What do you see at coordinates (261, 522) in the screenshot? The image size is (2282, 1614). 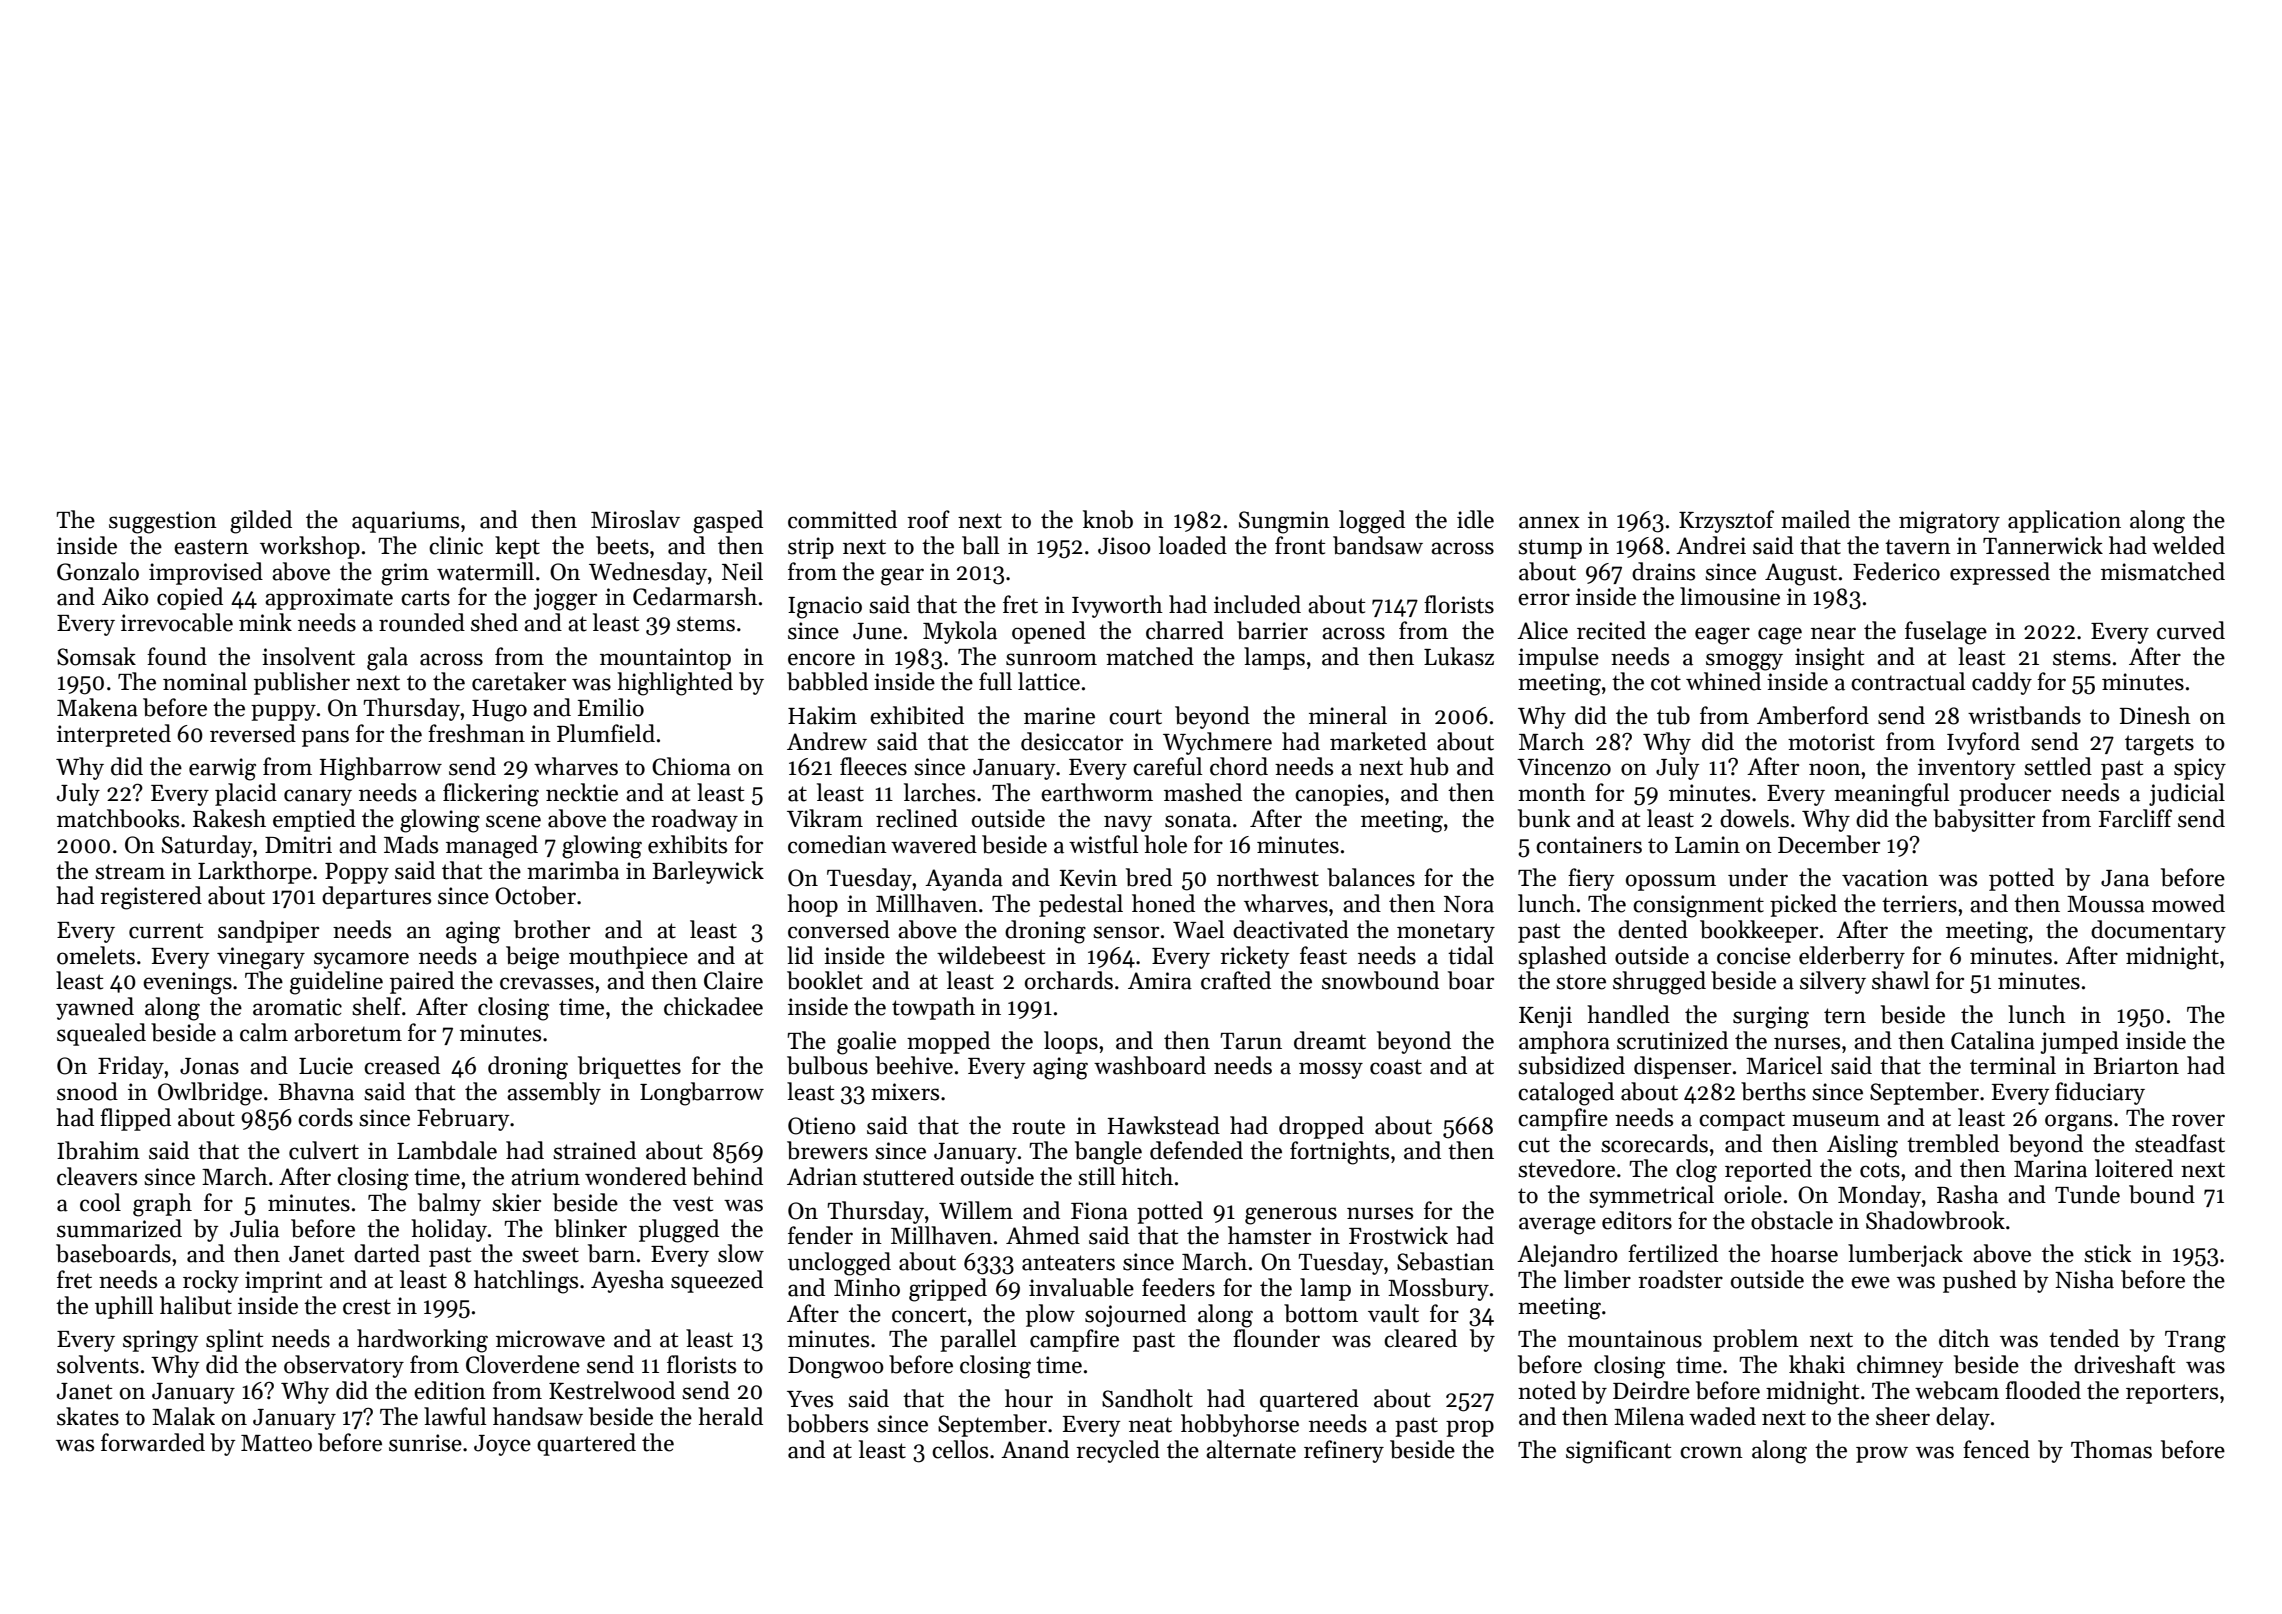 I see `gilded` at bounding box center [261, 522].
